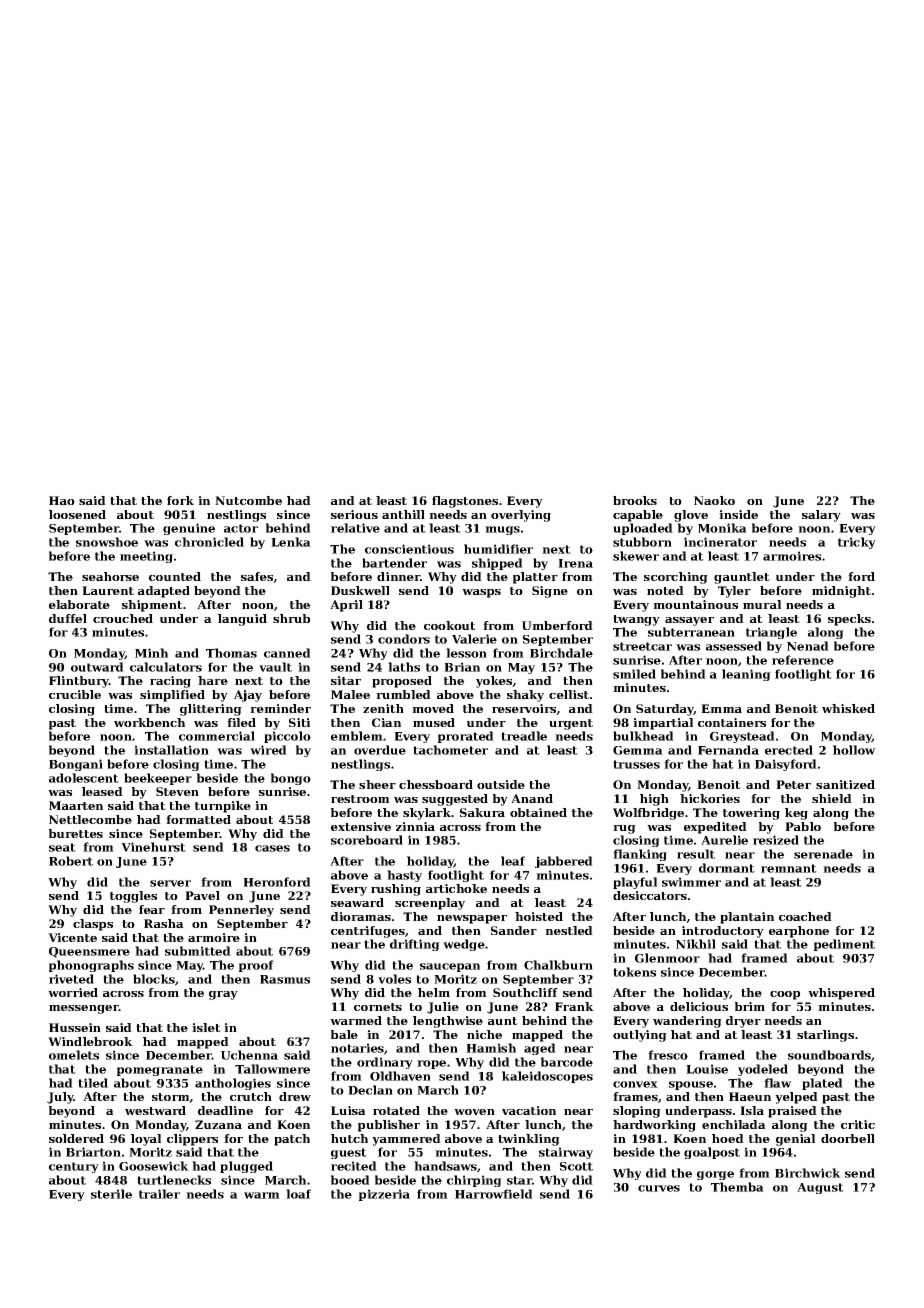  Describe the element at coordinates (474, 639) in the screenshot. I see `Valerie` at that location.
